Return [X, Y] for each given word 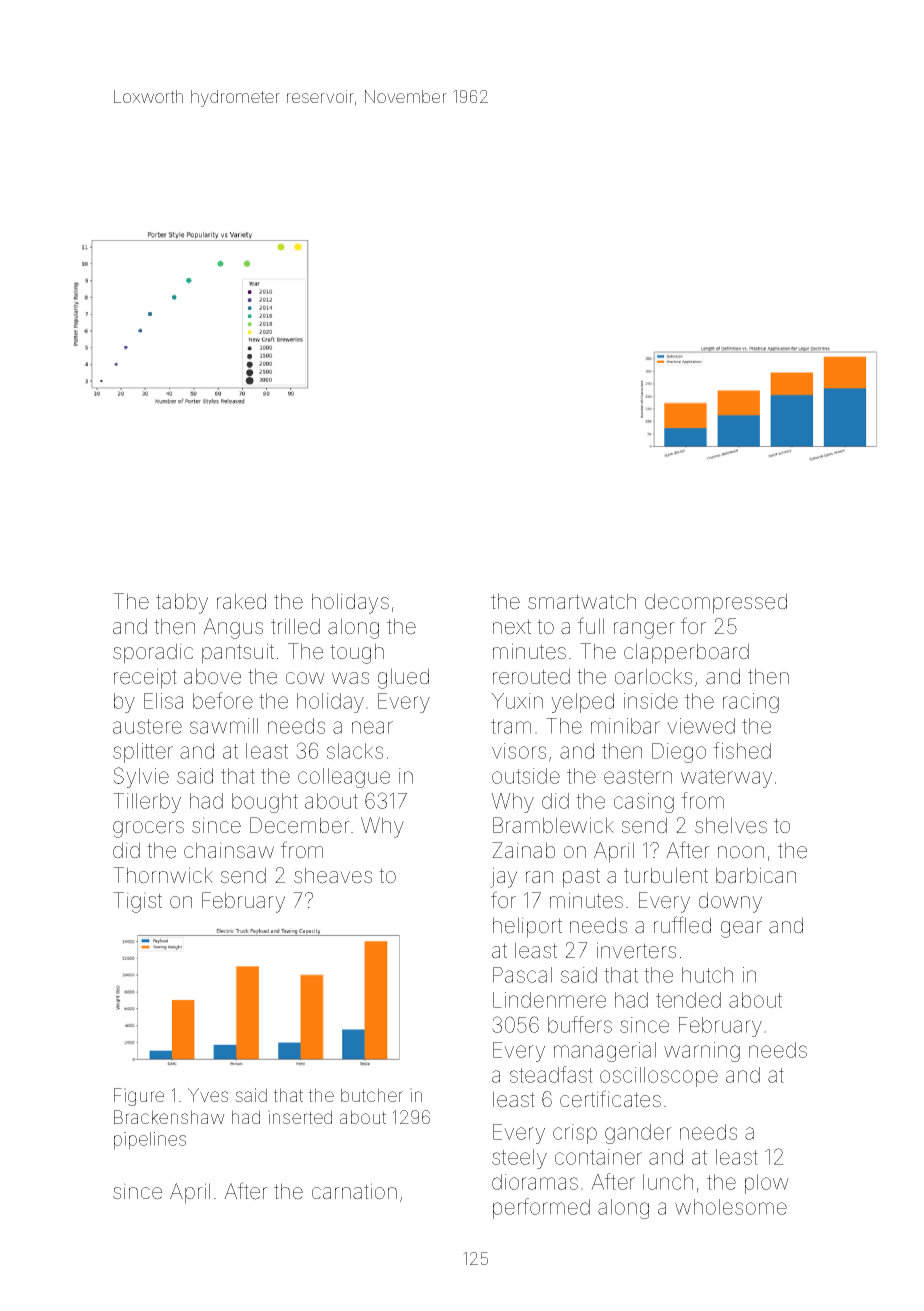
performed [541, 1208]
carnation [354, 1191]
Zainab [523, 850]
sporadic [153, 653]
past [581, 878]
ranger [644, 630]
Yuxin [517, 701]
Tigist [137, 902]
